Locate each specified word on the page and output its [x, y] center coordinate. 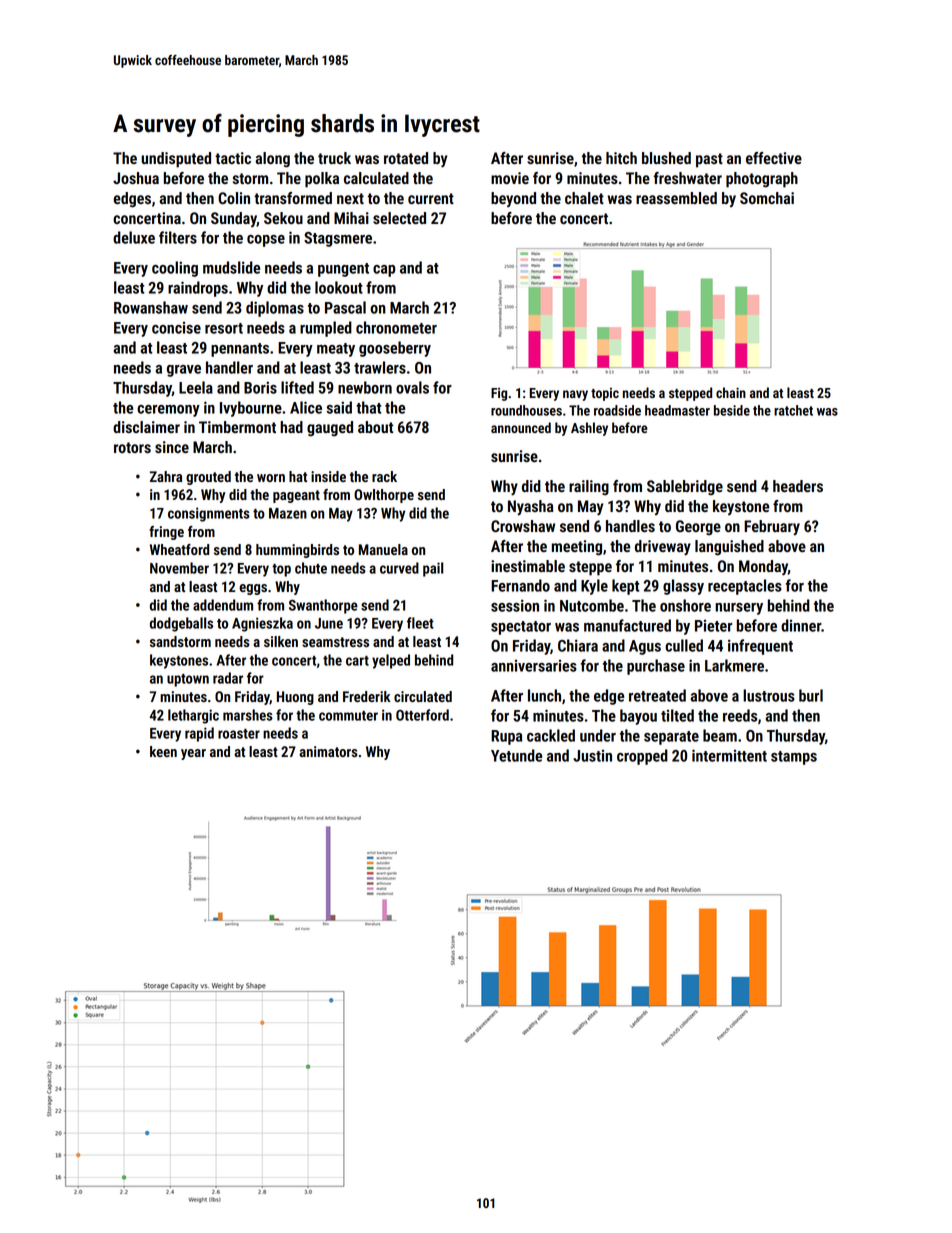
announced [521, 427]
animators [328, 751]
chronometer [396, 327]
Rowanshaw [151, 307]
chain [731, 392]
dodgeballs [181, 624]
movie [510, 178]
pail [433, 569]
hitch [621, 158]
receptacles [745, 587]
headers [798, 486]
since [172, 447]
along [272, 160]
